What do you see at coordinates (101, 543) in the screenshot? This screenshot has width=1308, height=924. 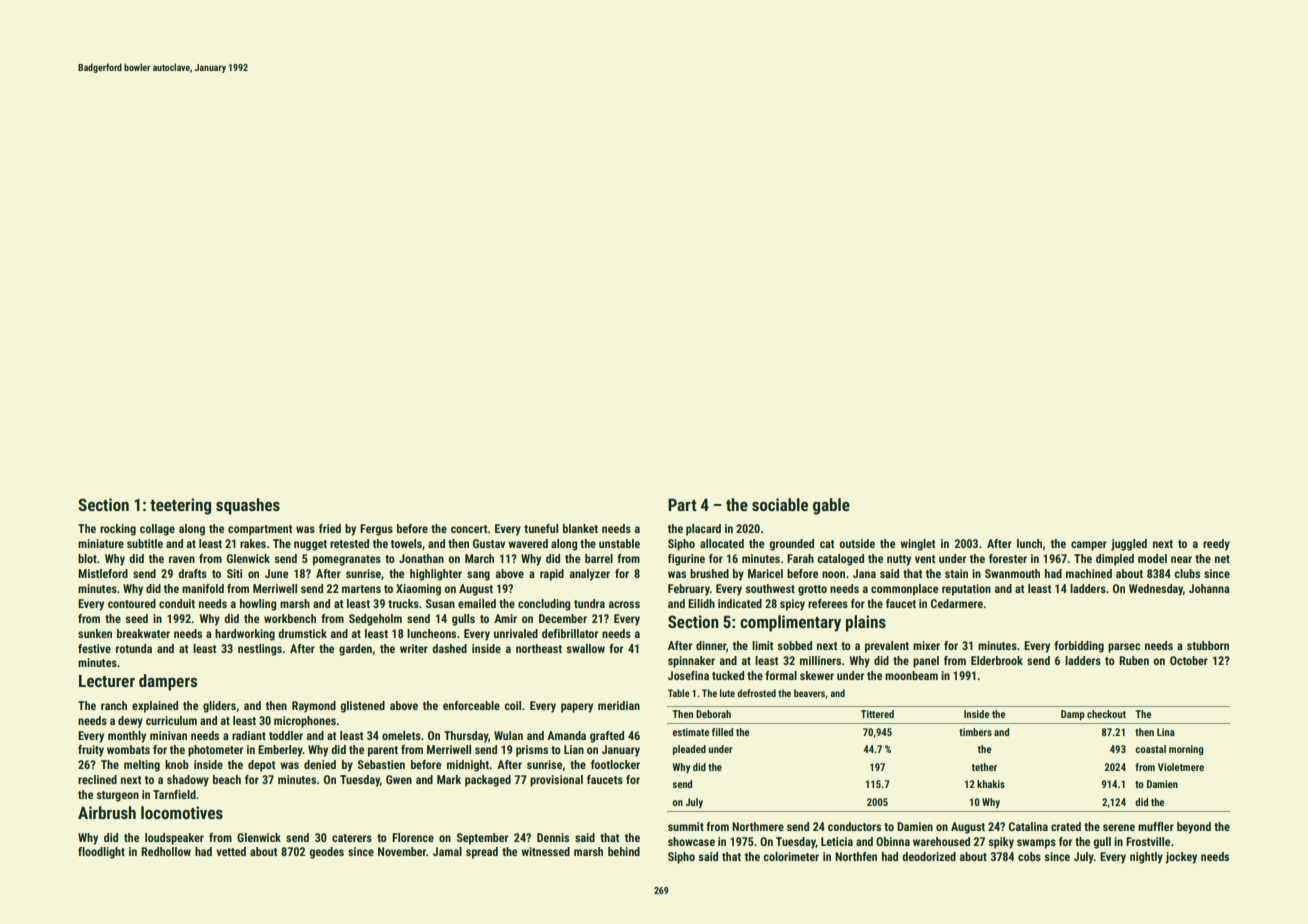 I see `miniature` at bounding box center [101, 543].
